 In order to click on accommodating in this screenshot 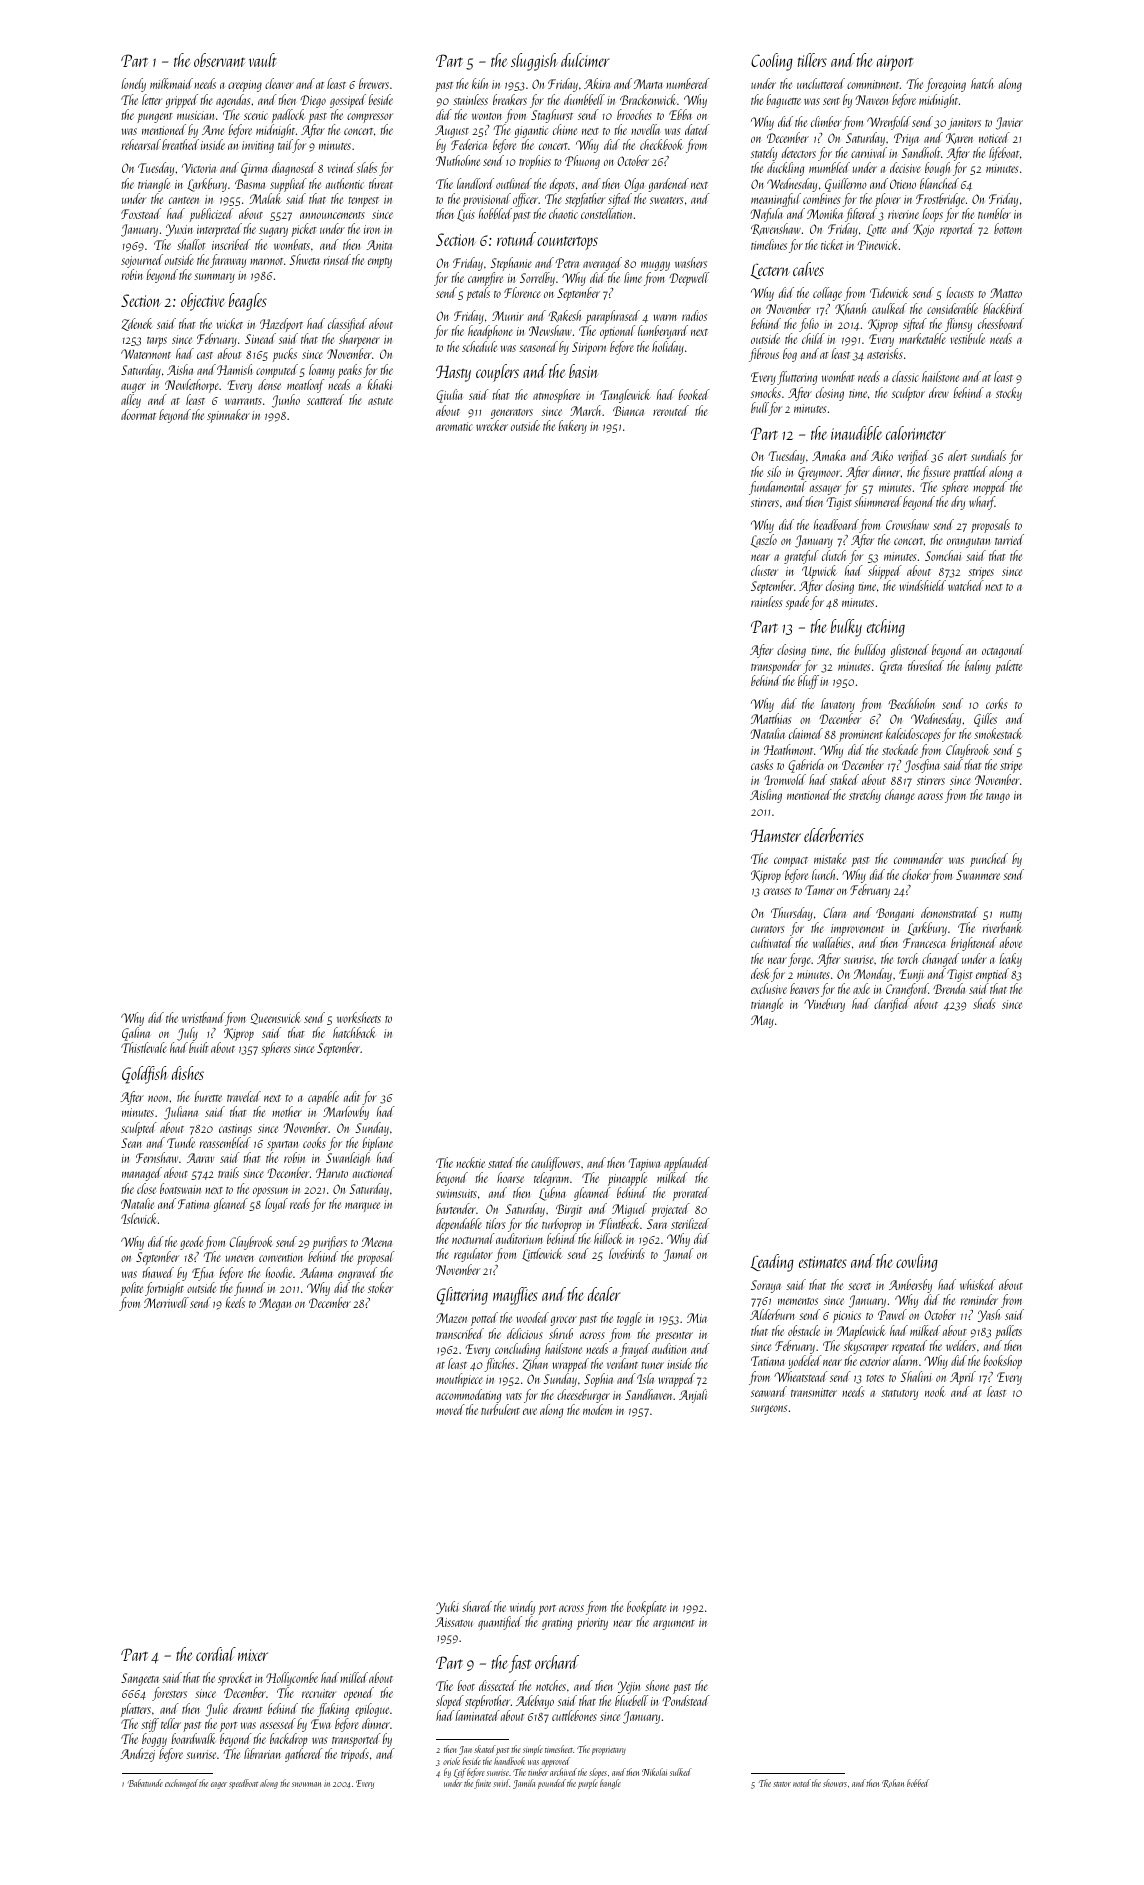, I will do `click(468, 1396)`.
